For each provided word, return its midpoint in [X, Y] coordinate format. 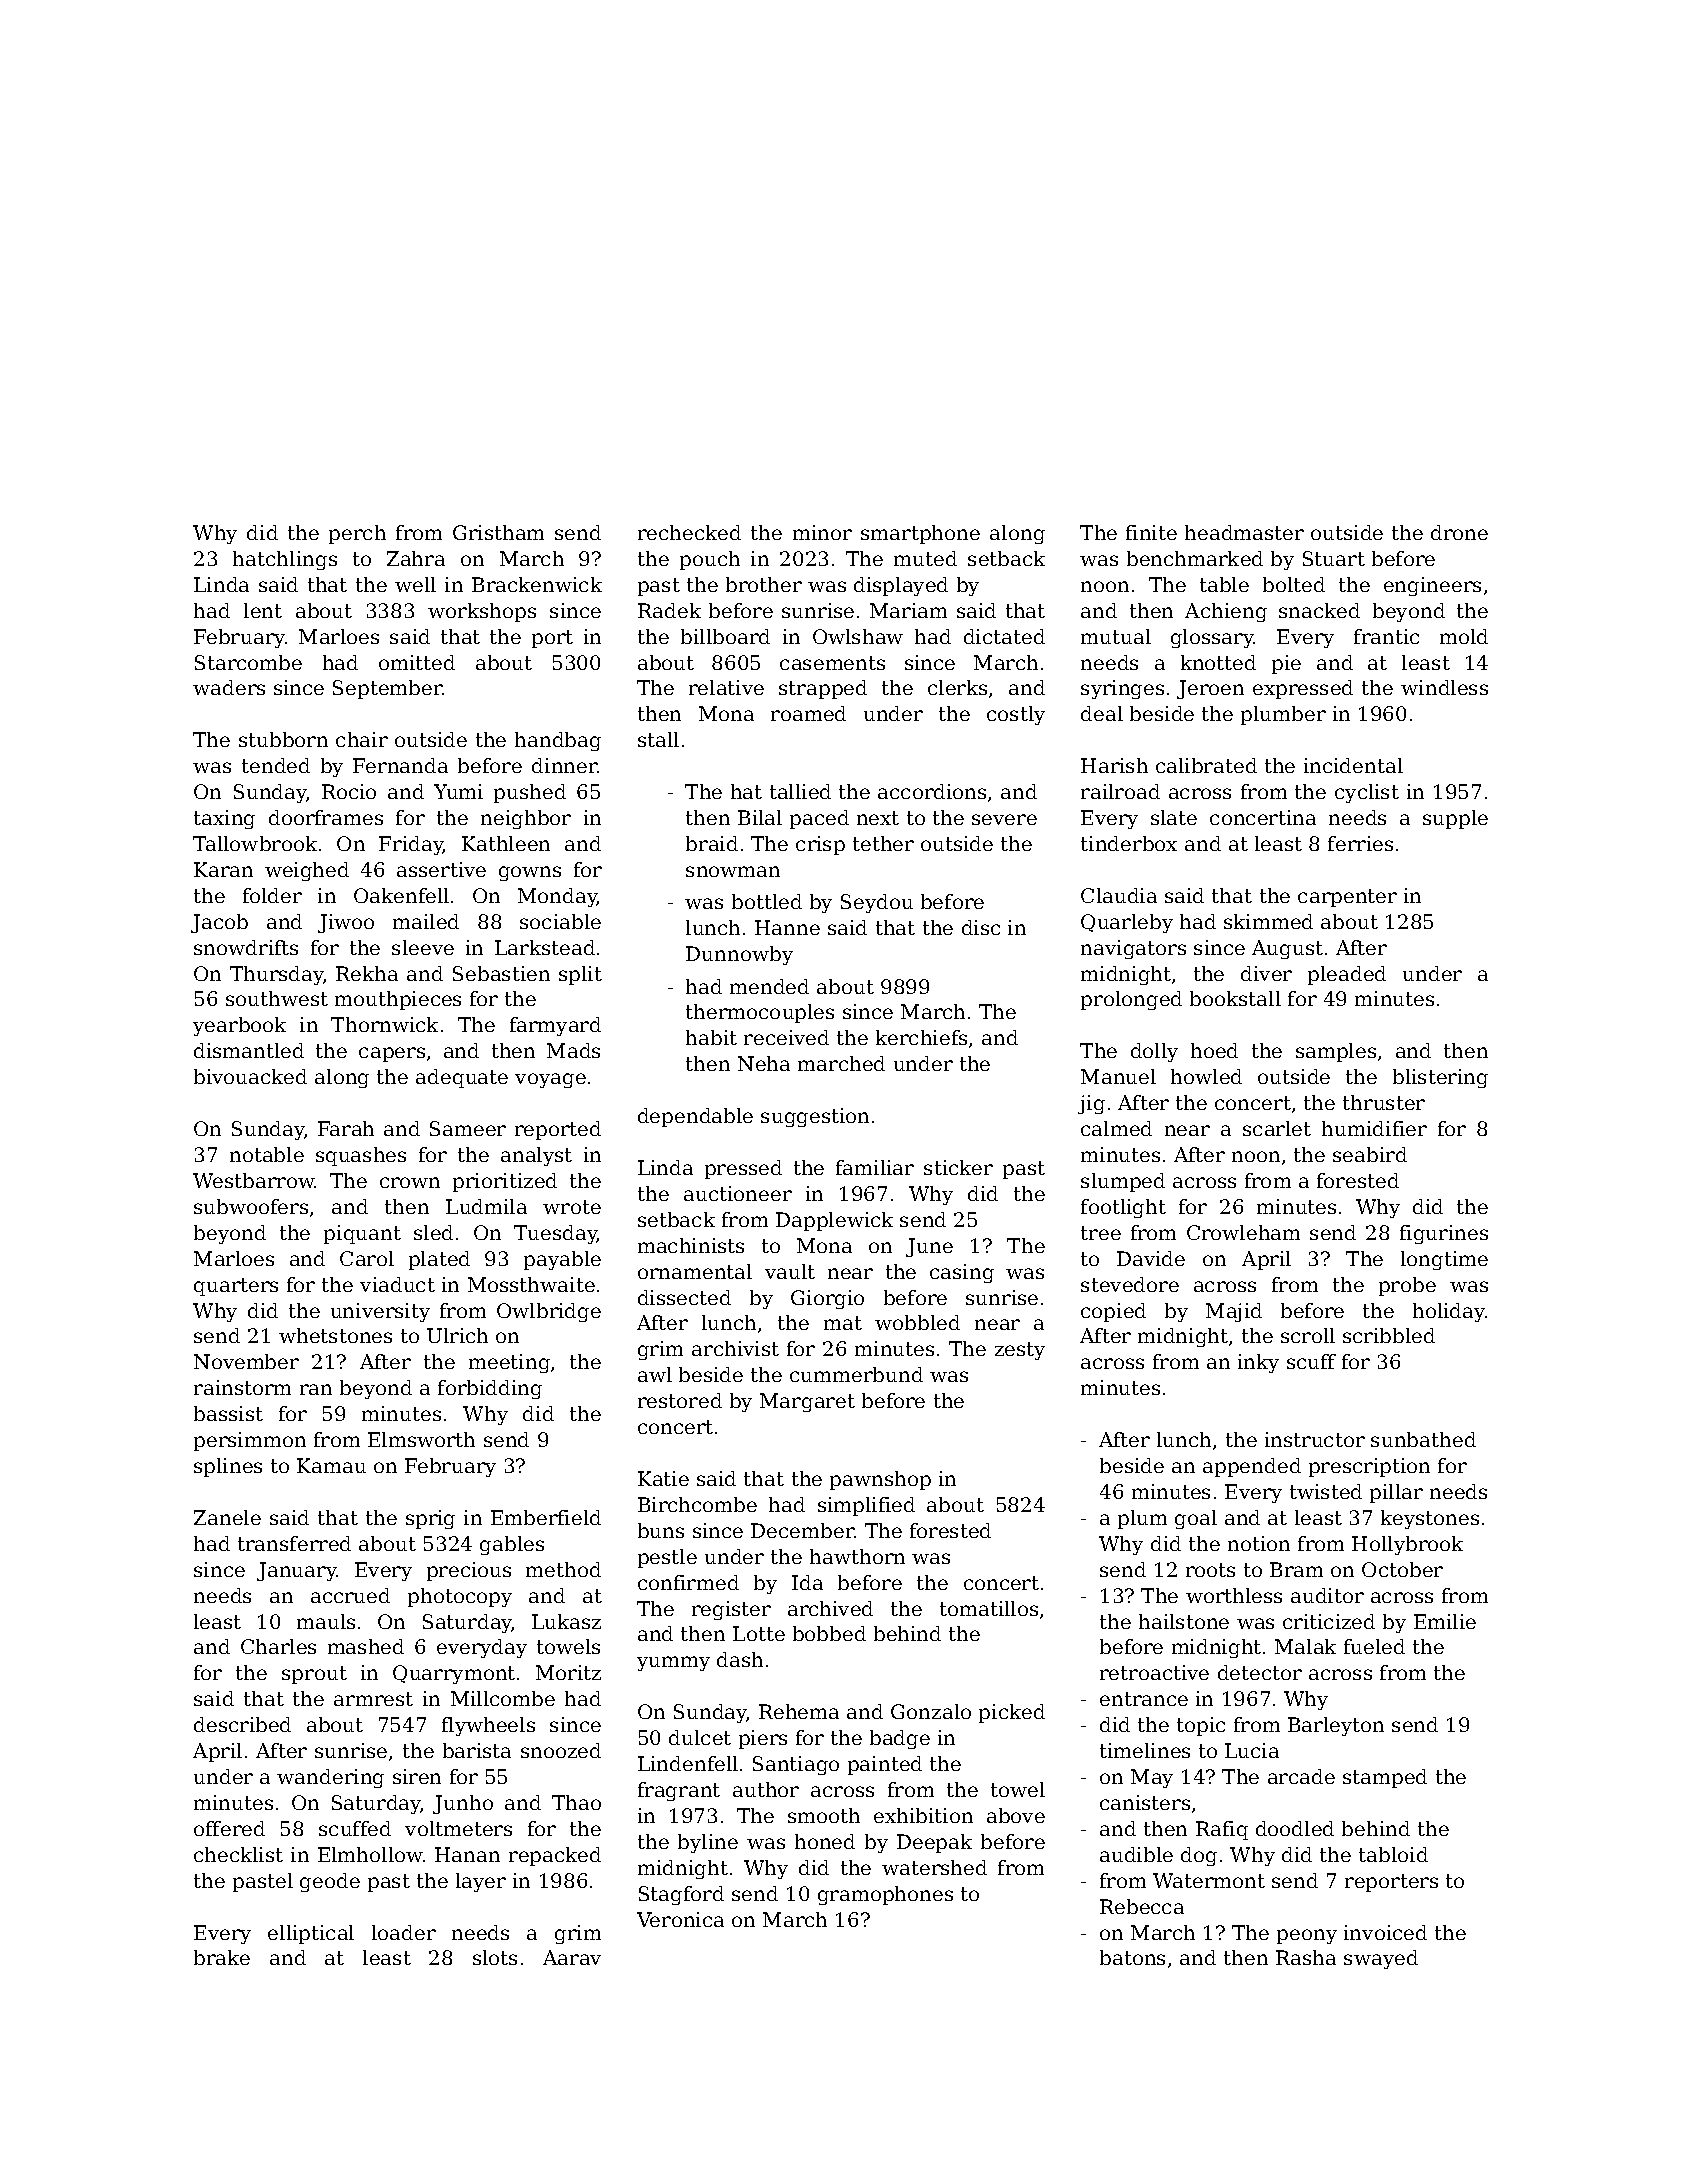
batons [1132, 1957]
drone [1459, 532]
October [1402, 1569]
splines [228, 1467]
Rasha [1306, 1957]
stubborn [283, 739]
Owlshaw [858, 636]
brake [222, 1957]
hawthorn [857, 1556]
